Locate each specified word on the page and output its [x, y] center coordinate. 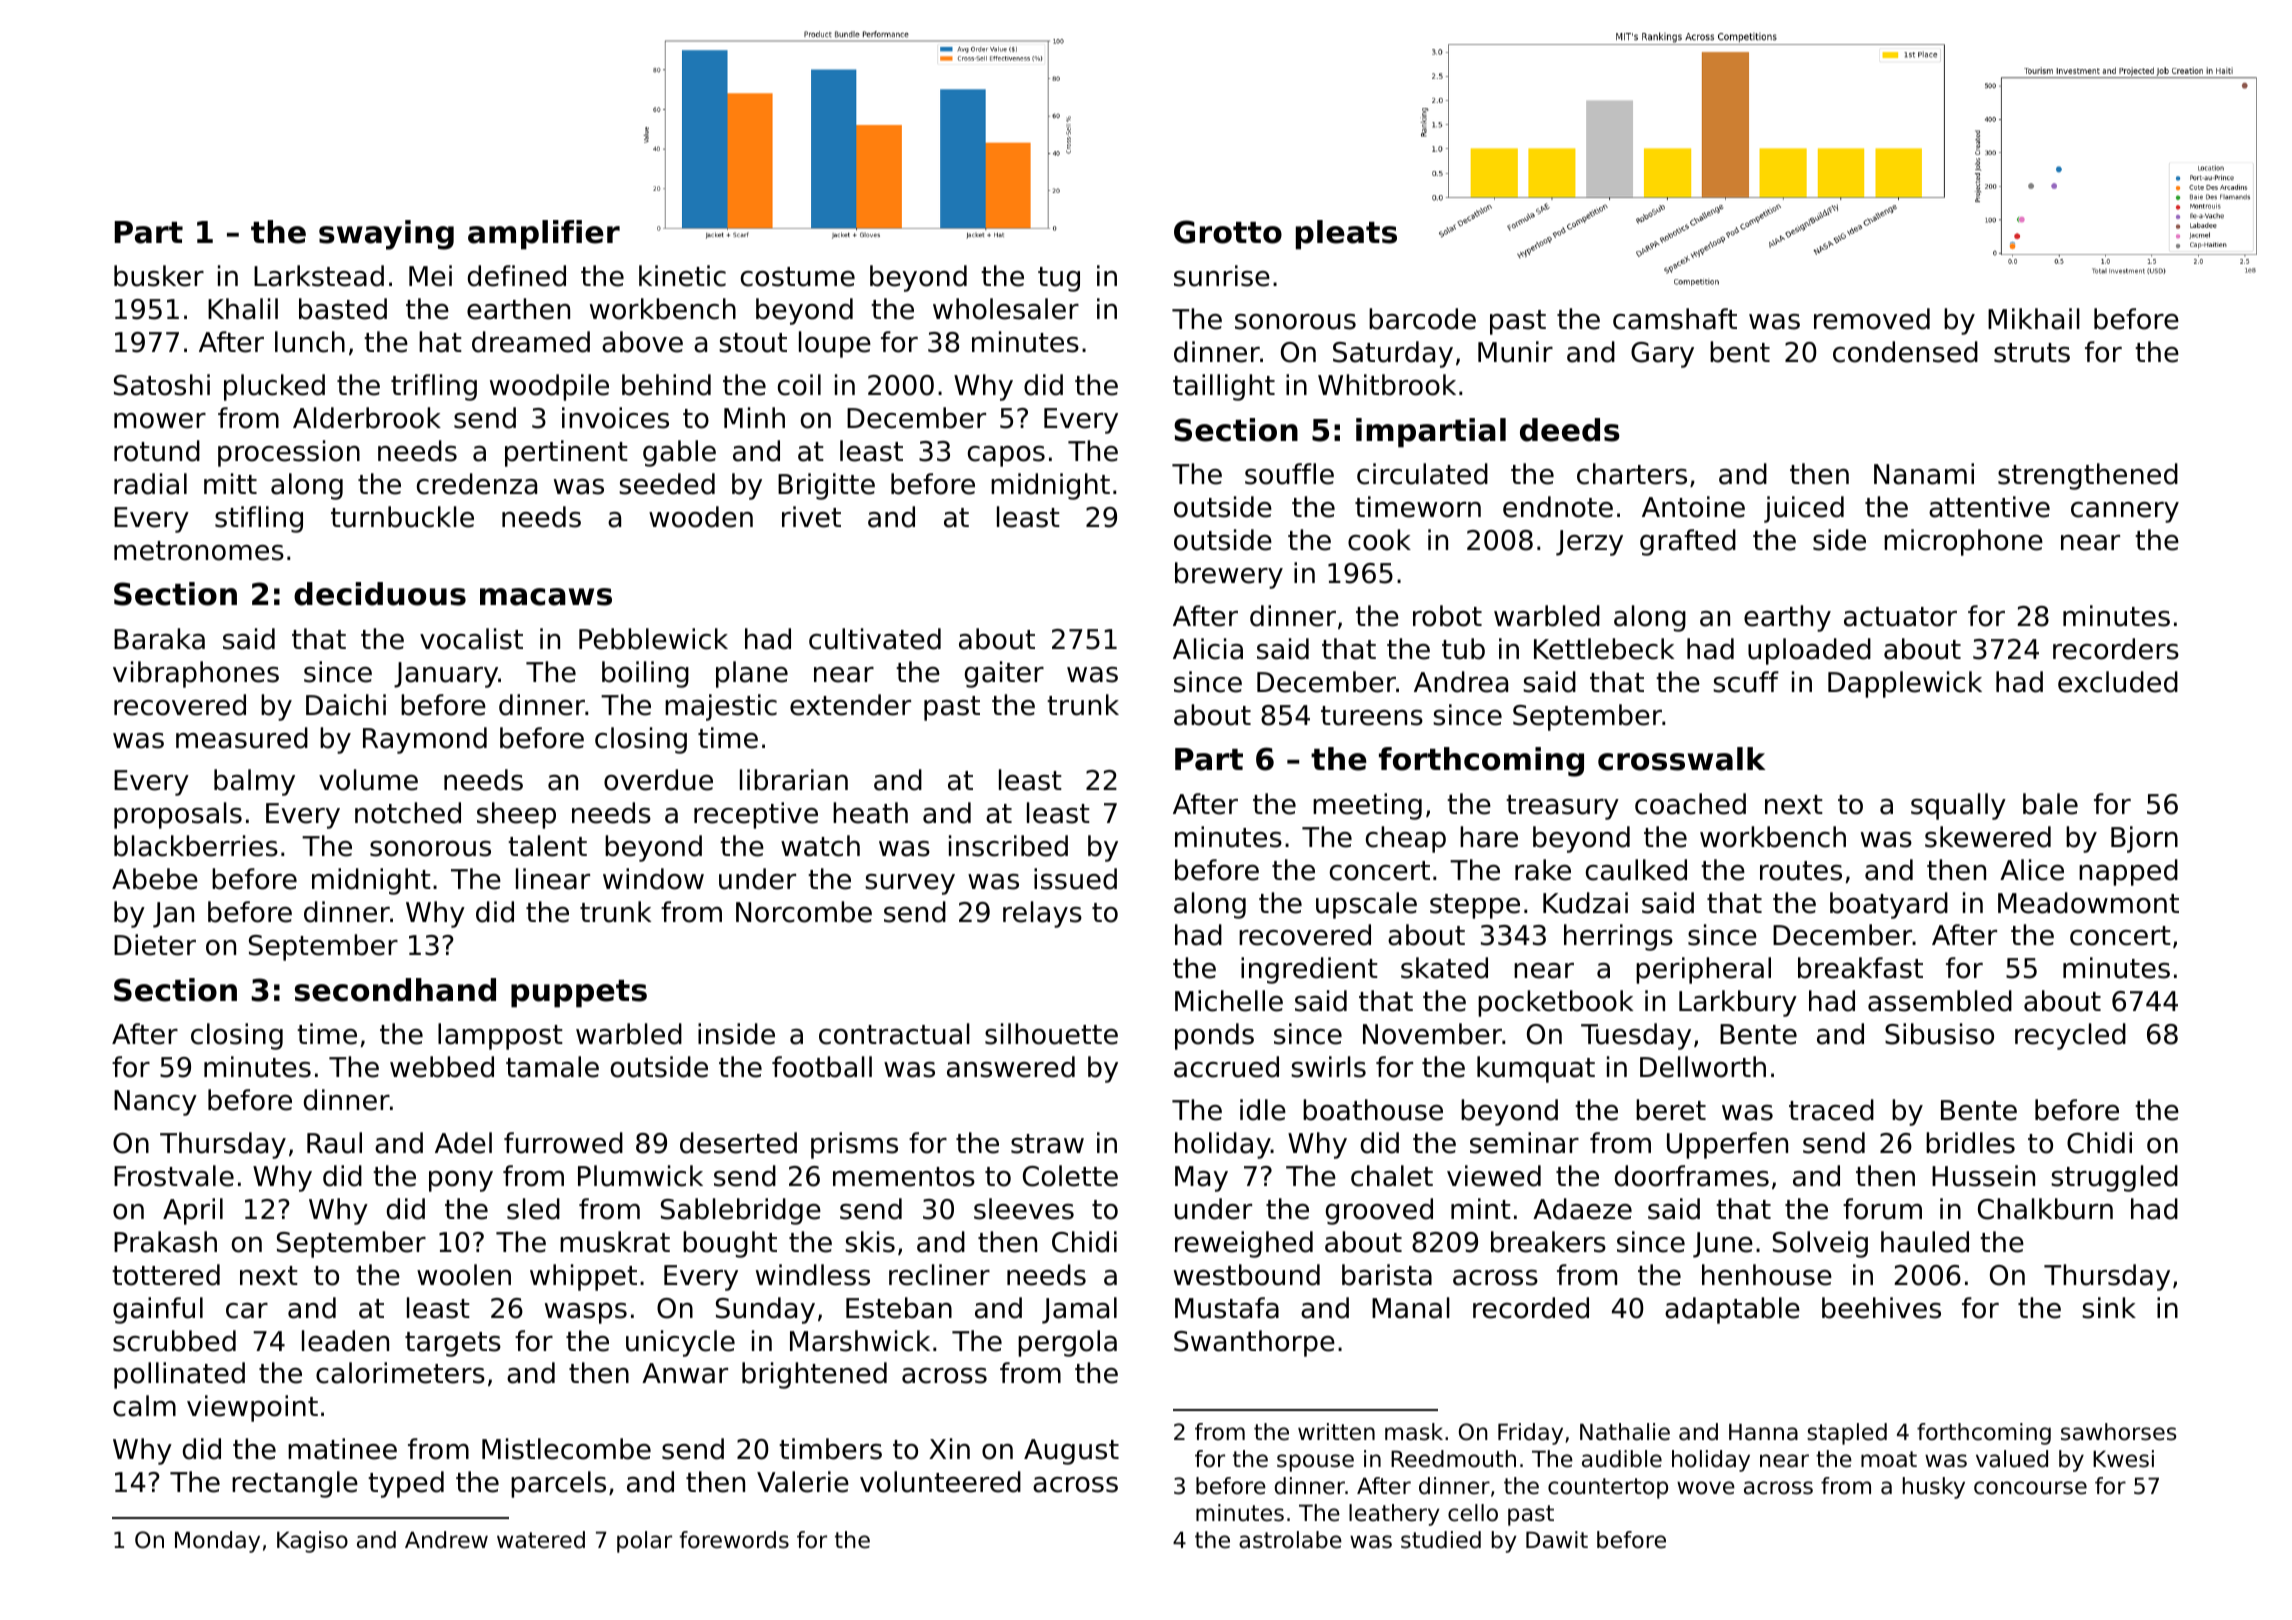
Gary [1662, 355]
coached [1690, 804]
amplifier [544, 235]
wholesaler [1006, 309]
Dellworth [1703, 1067]
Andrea [1461, 682]
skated [1444, 968]
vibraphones [196, 674]
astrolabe [1290, 1540]
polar [644, 1542]
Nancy [155, 1103]
